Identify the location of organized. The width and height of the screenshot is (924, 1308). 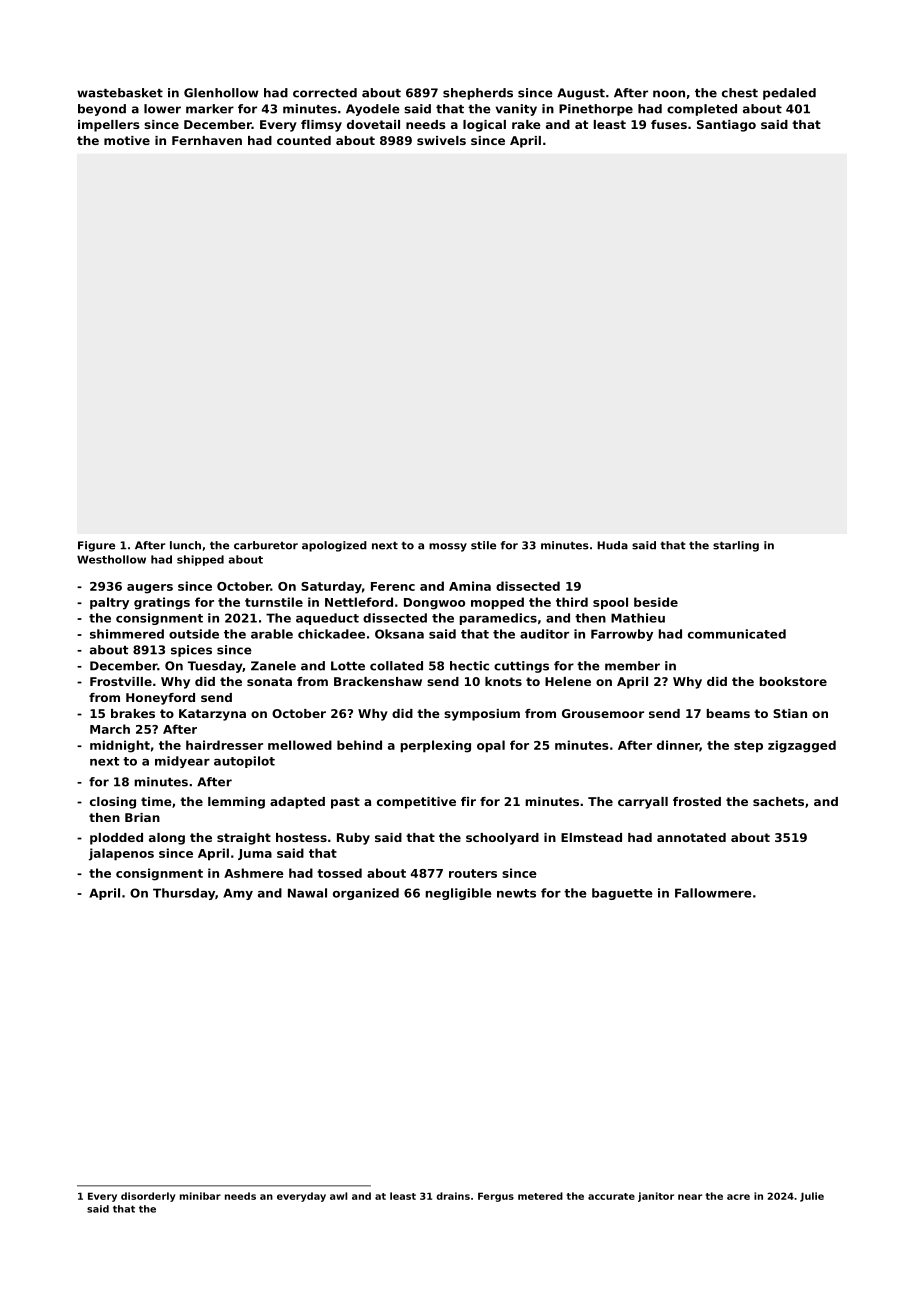
(366, 894).
